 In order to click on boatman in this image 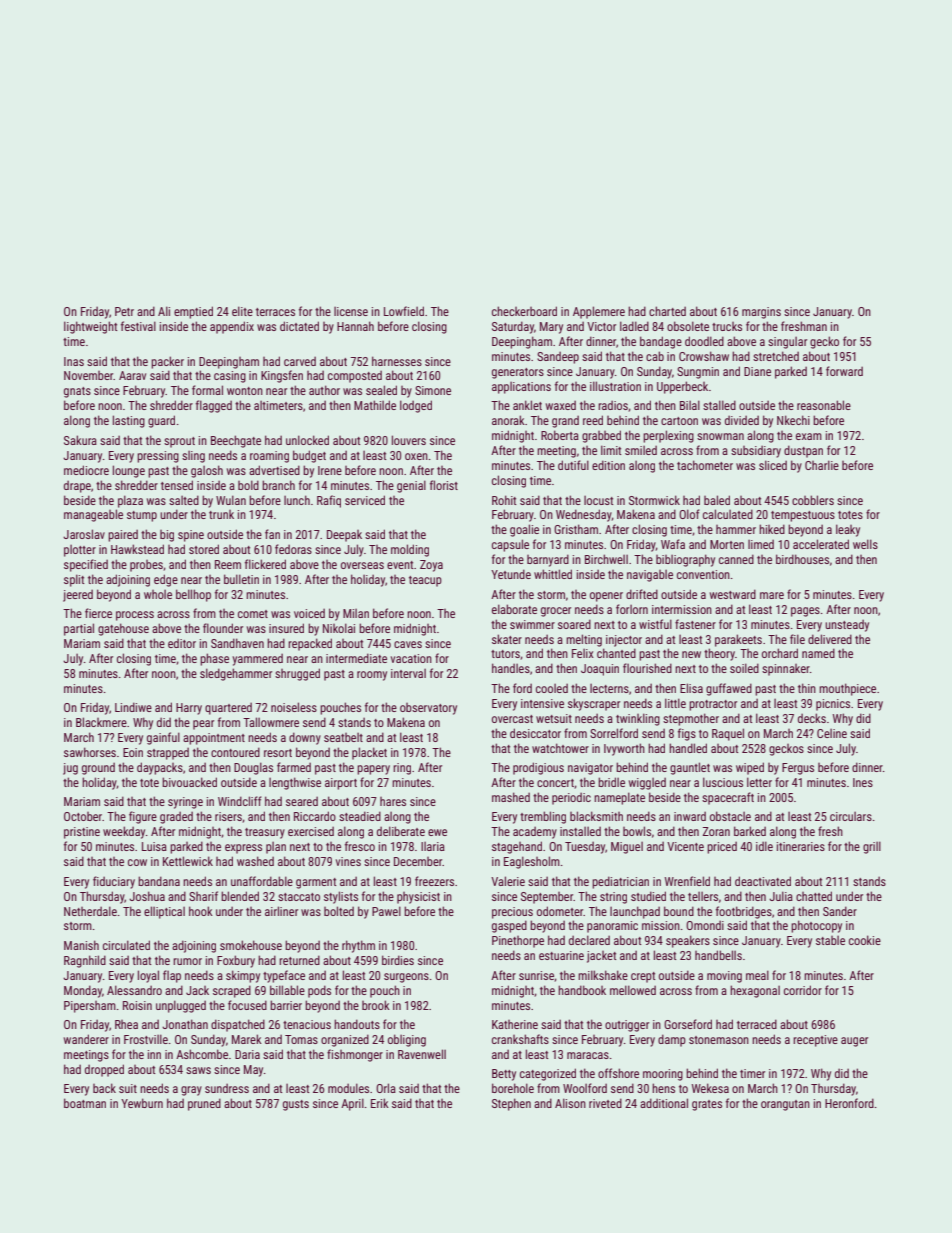, I will do `click(85, 1103)`.
